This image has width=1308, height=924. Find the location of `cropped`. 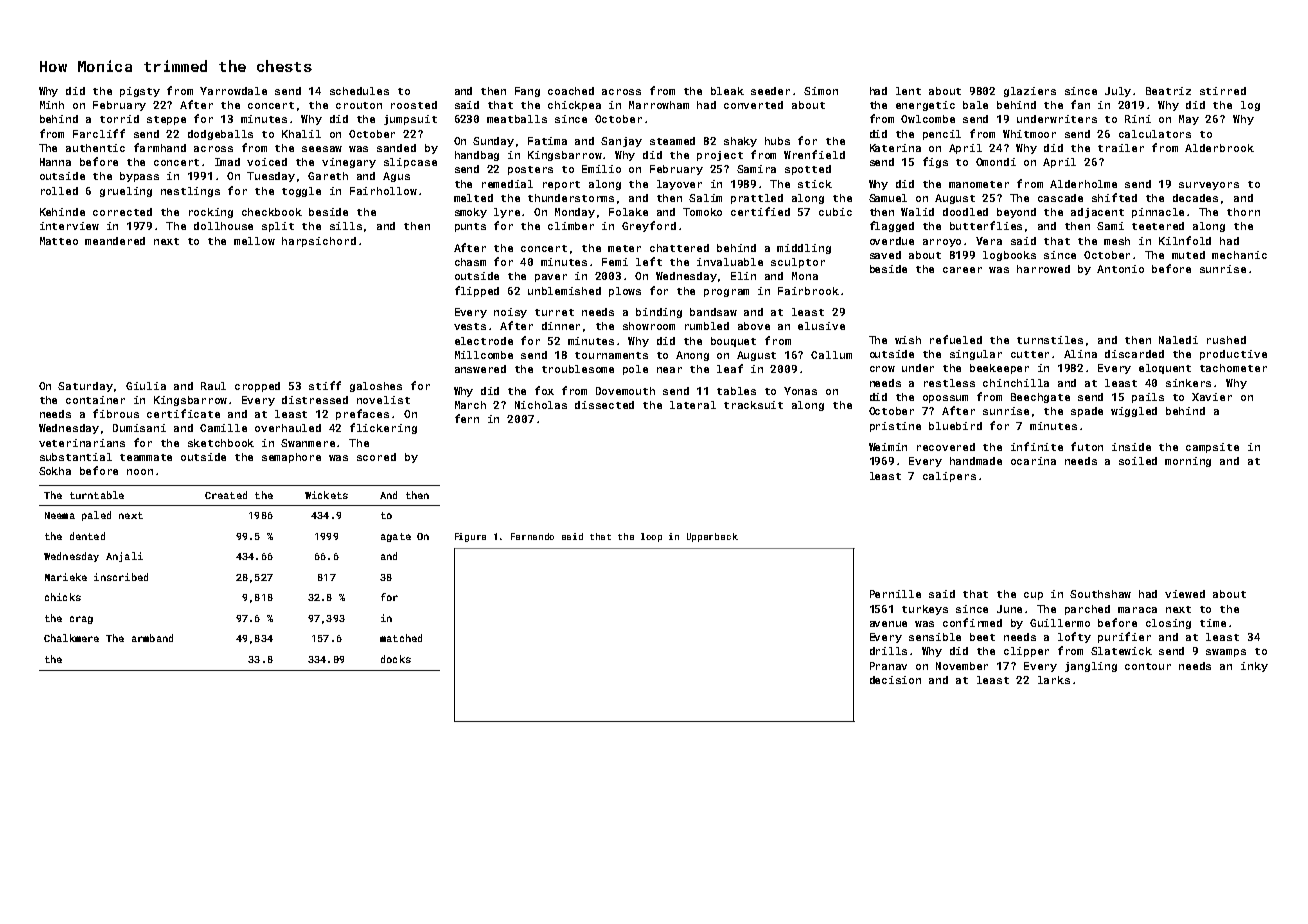

cropped is located at coordinates (257, 387).
